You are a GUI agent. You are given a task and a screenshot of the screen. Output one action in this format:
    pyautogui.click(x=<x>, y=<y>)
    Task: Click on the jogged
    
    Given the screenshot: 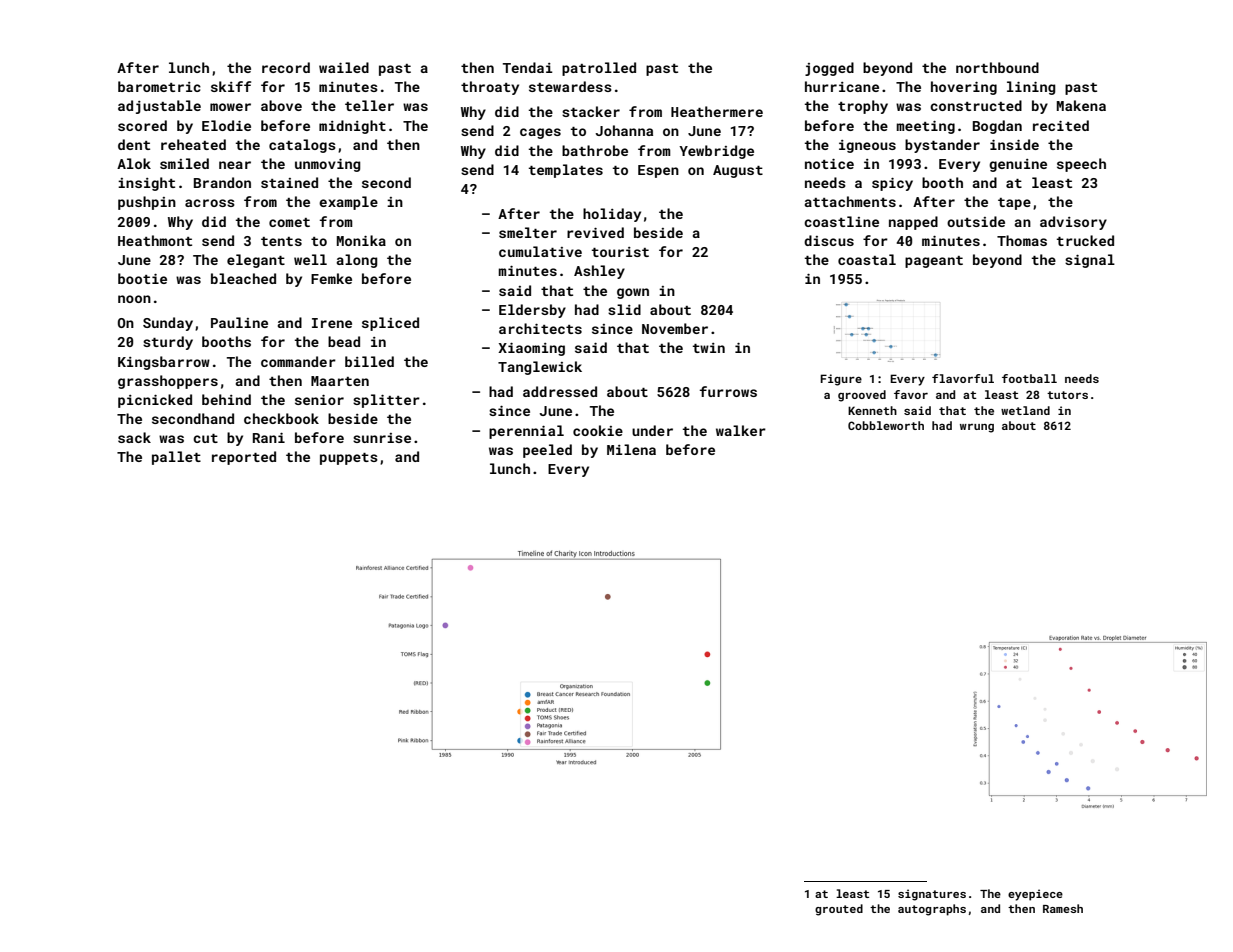 What is the action you would take?
    pyautogui.click(x=829, y=69)
